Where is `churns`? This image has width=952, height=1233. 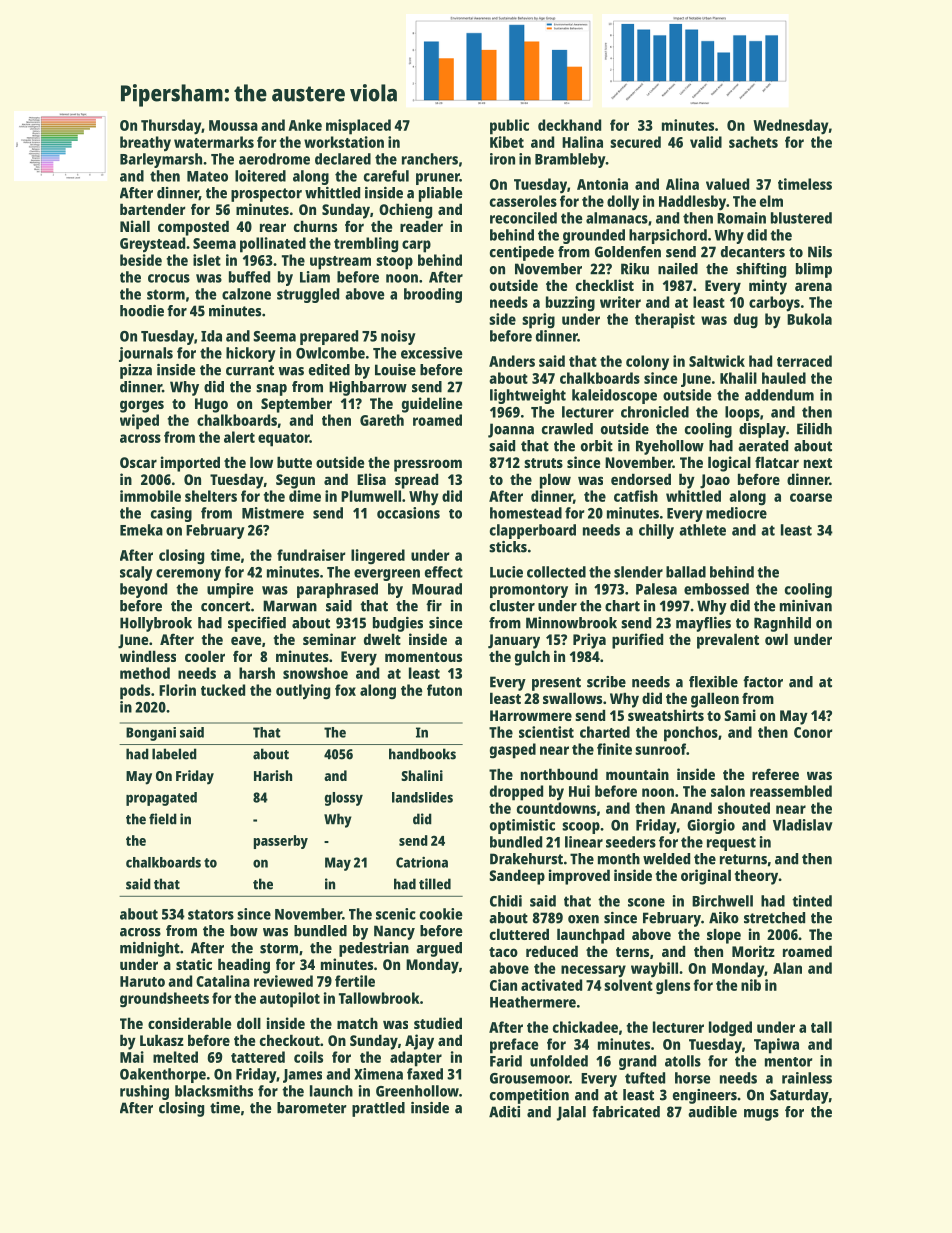 churns is located at coordinates (315, 226).
